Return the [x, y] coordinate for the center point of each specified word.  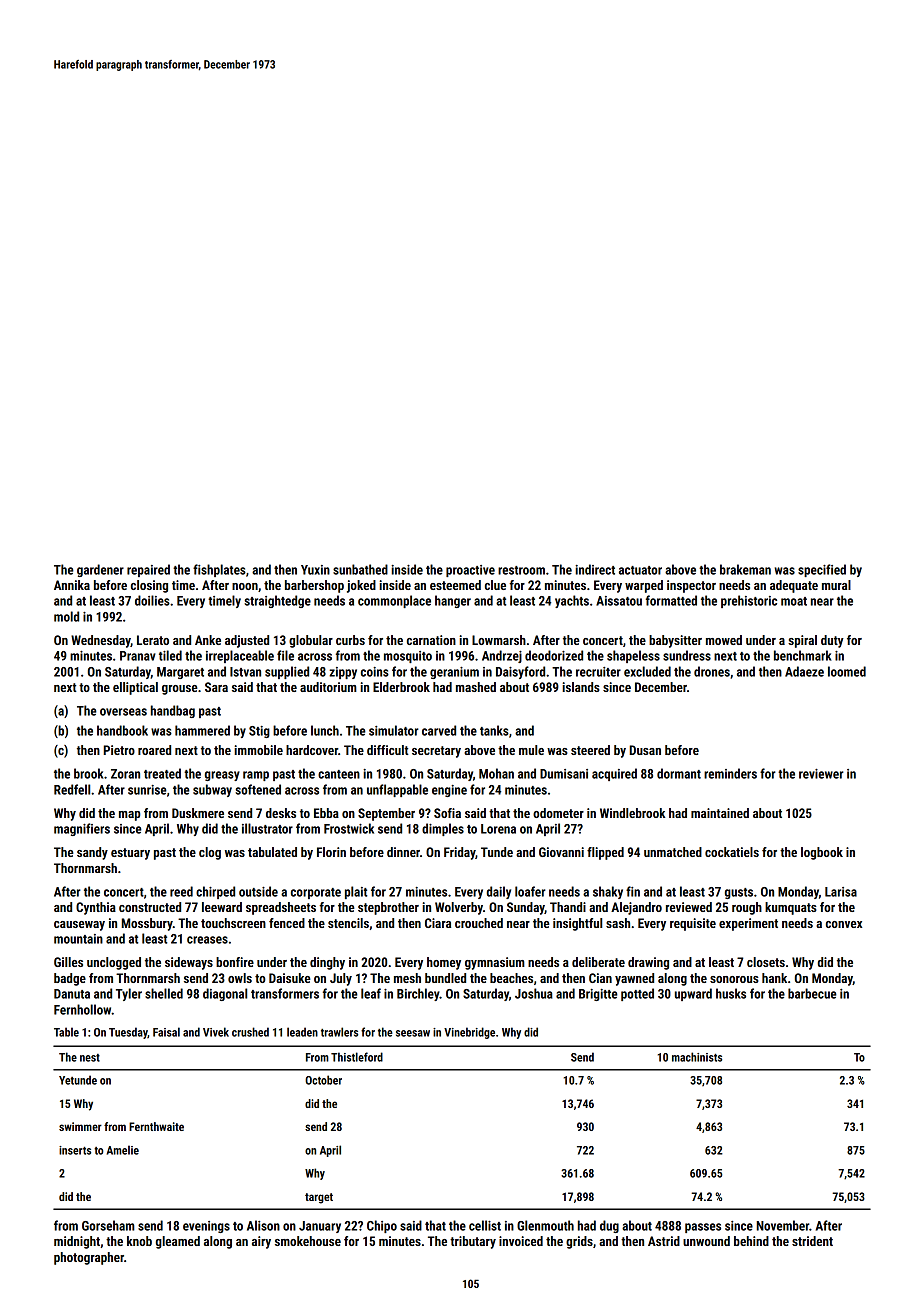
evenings [206, 1227]
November [782, 1225]
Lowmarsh [499, 640]
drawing [648, 963]
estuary [130, 854]
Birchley [418, 994]
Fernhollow [83, 1009]
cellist [485, 1225]
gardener [100, 570]
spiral [802, 641]
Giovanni [561, 852]
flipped [605, 853]
